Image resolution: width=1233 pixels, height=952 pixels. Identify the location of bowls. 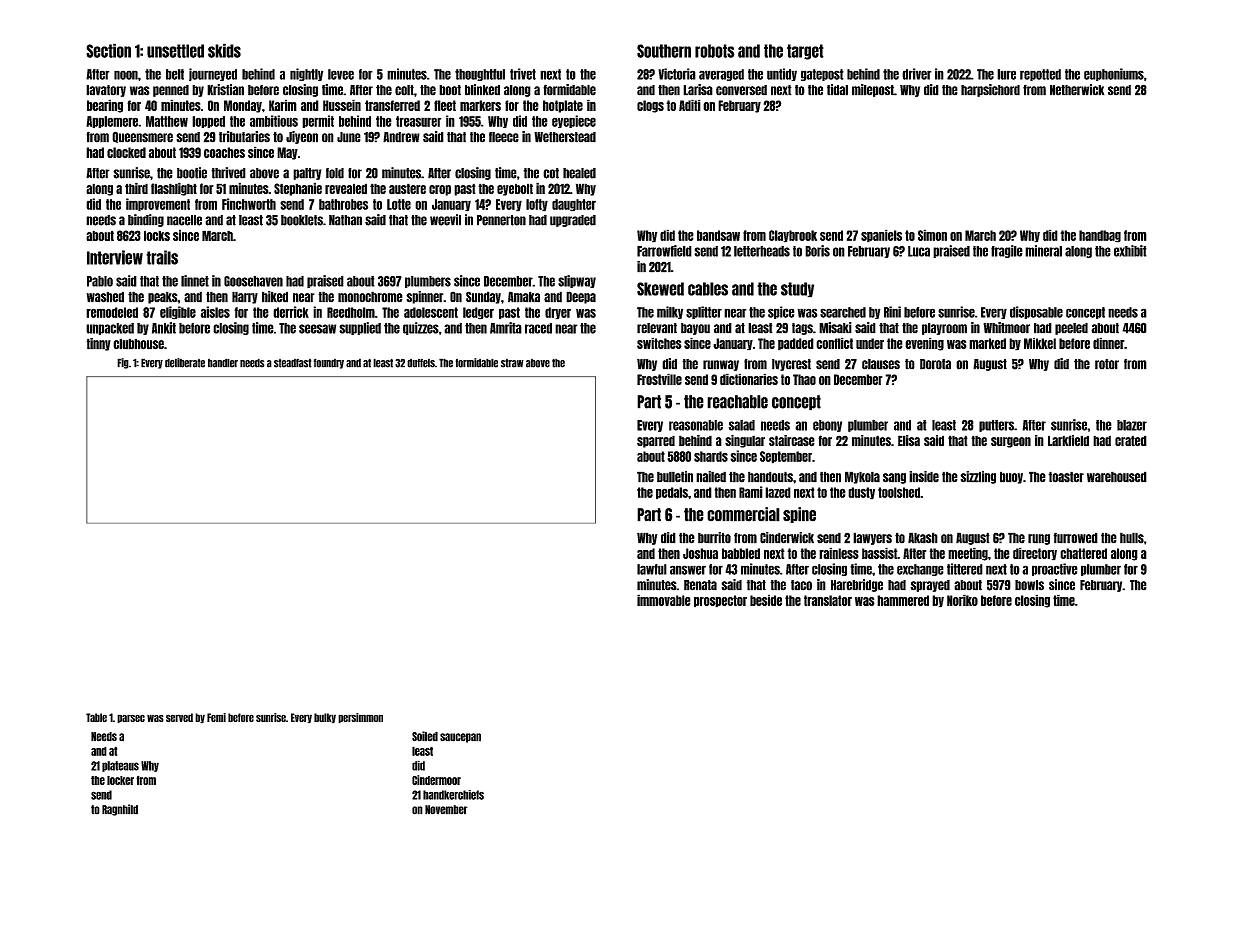
(1029, 585).
